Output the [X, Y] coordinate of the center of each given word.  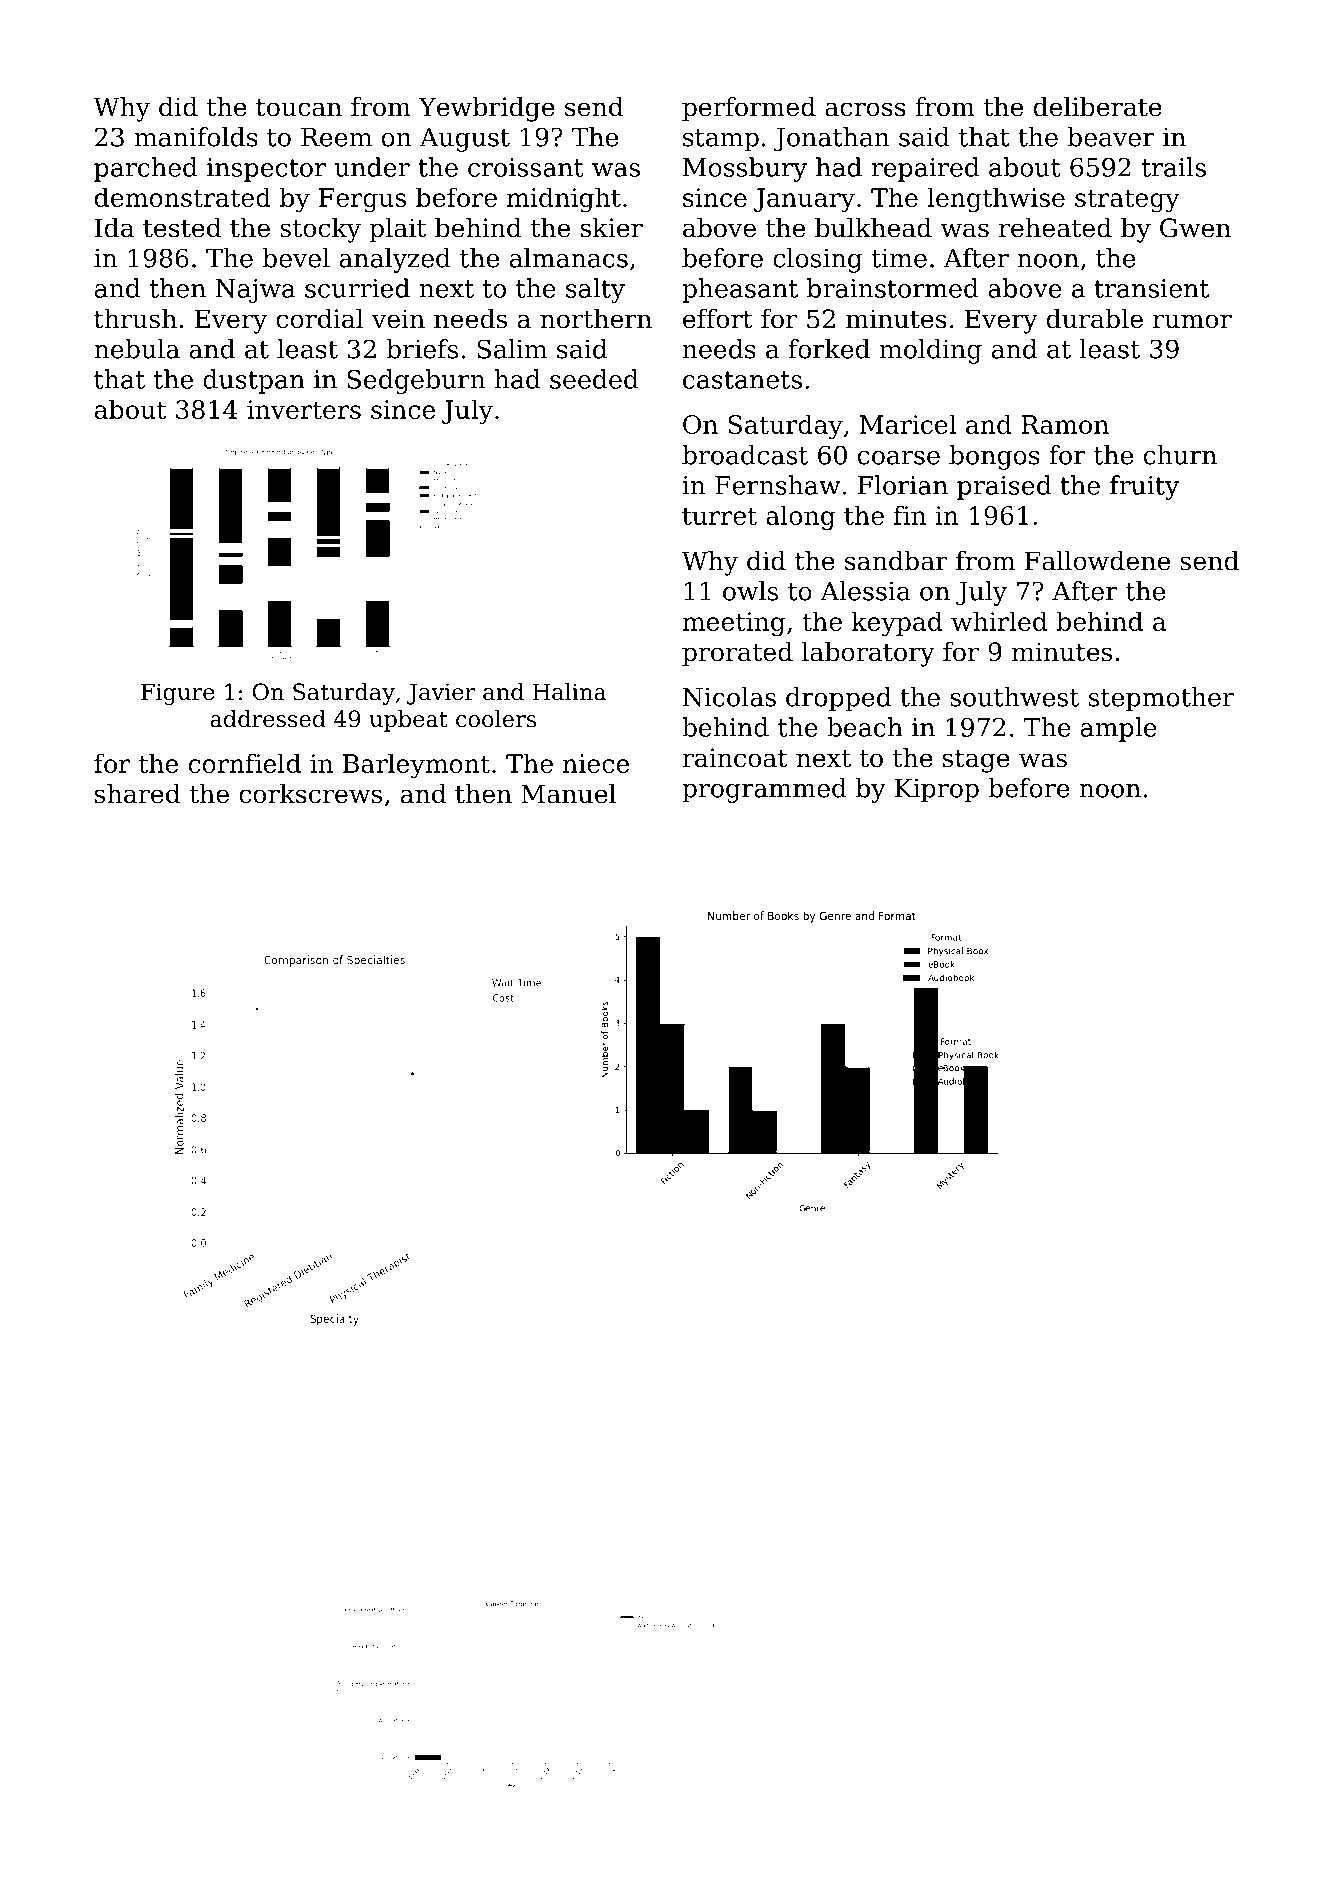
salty [595, 290]
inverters [304, 409]
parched [146, 169]
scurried [357, 288]
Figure [178, 694]
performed [749, 109]
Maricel [908, 424]
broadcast [745, 455]
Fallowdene [1097, 561]
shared [137, 794]
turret [719, 516]
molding [930, 351]
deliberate [1098, 107]
